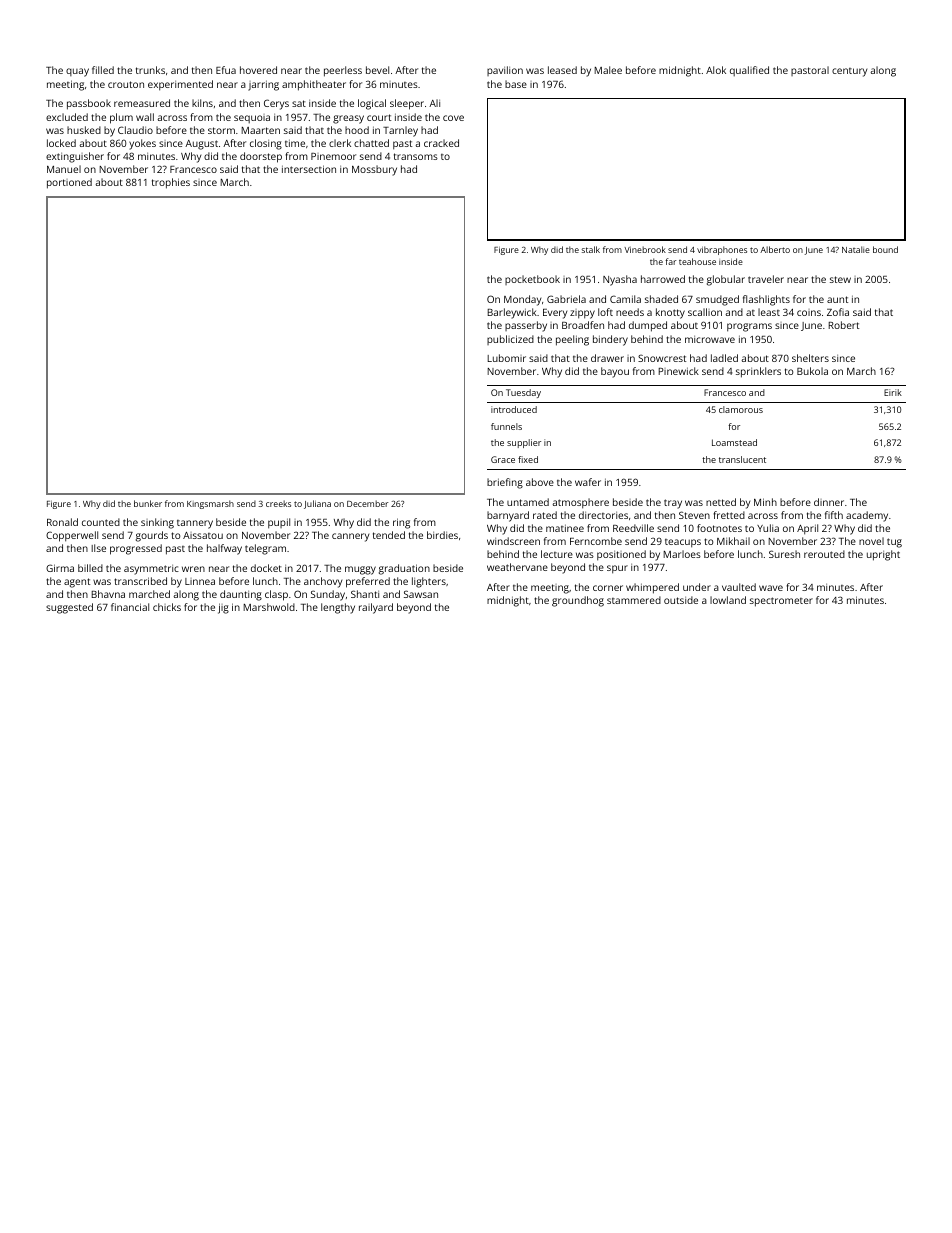 This screenshot has width=952, height=1233. I want to click on pavilion, so click(505, 71).
